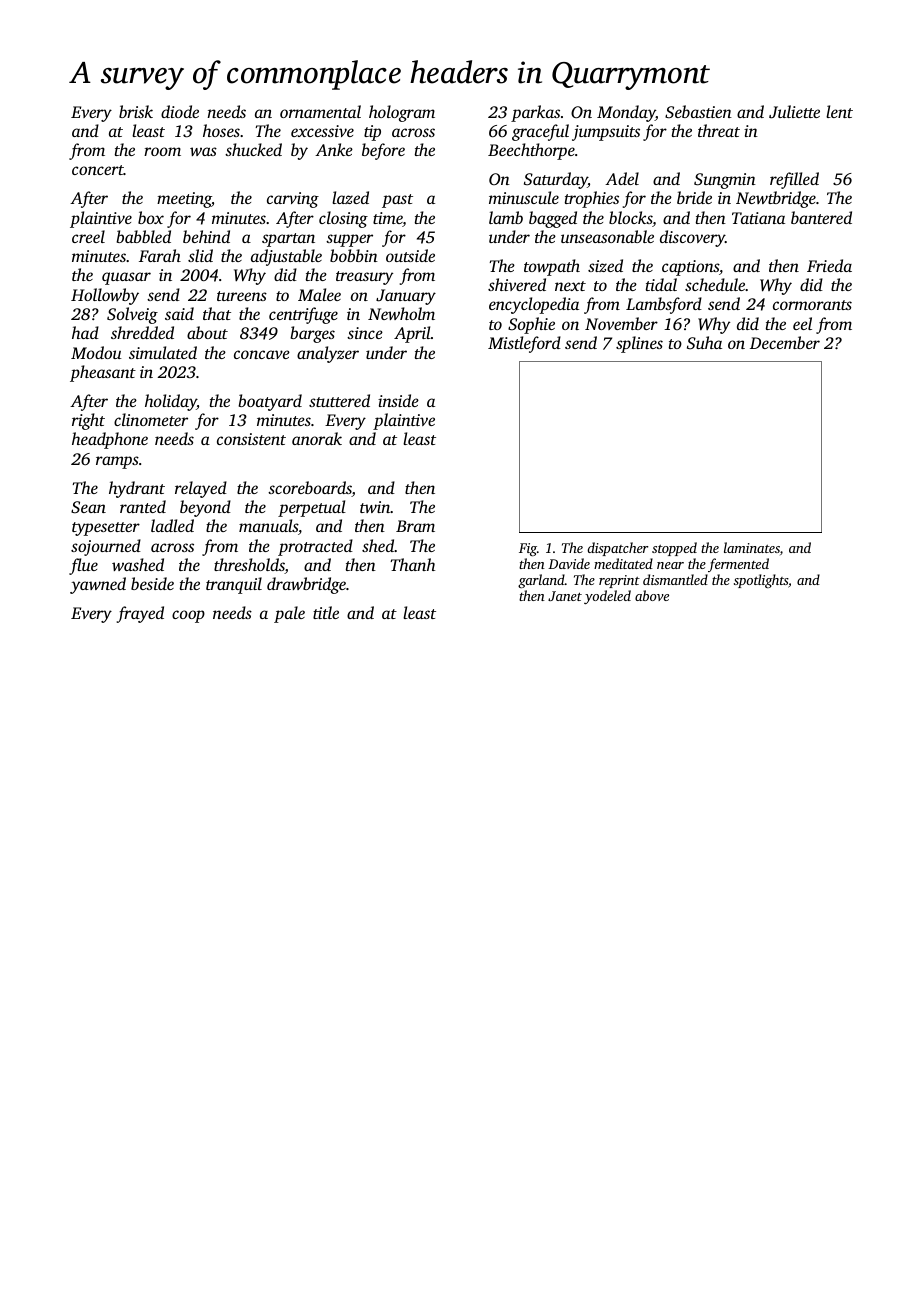 Image resolution: width=924 pixels, height=1311 pixels. Describe the element at coordinates (785, 342) in the document. I see `December` at that location.
